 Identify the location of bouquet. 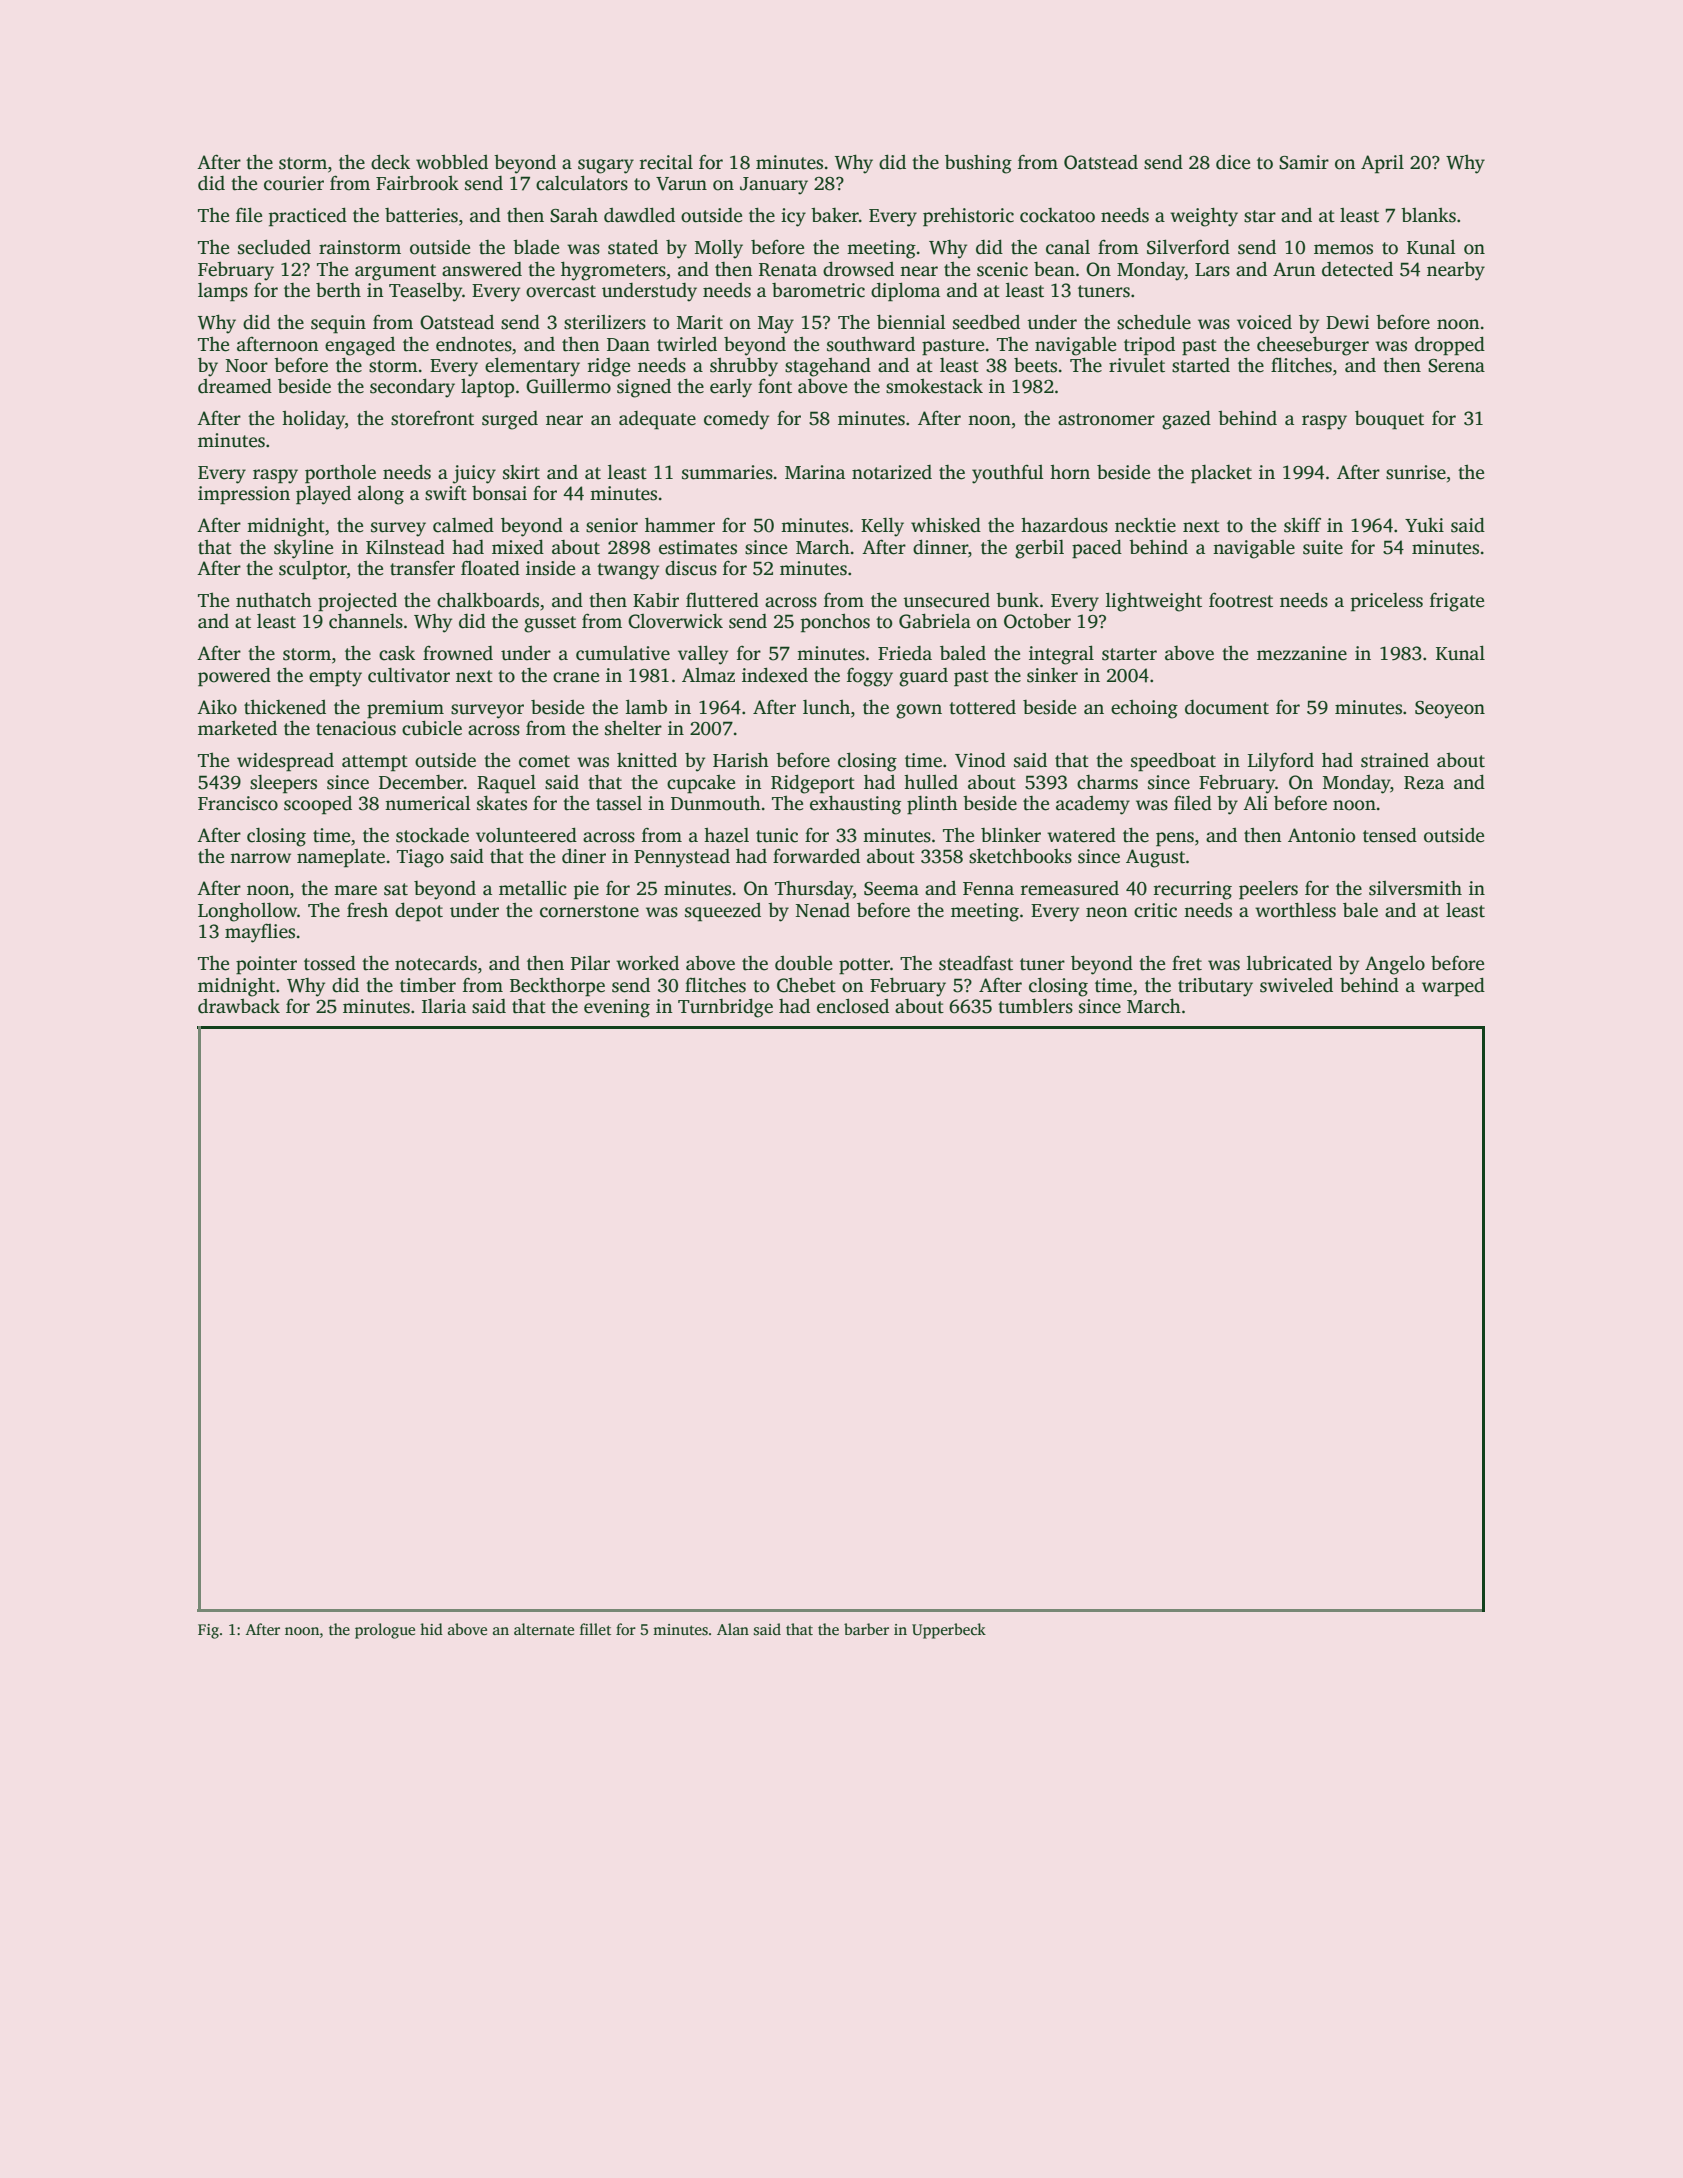
(1389, 420).
